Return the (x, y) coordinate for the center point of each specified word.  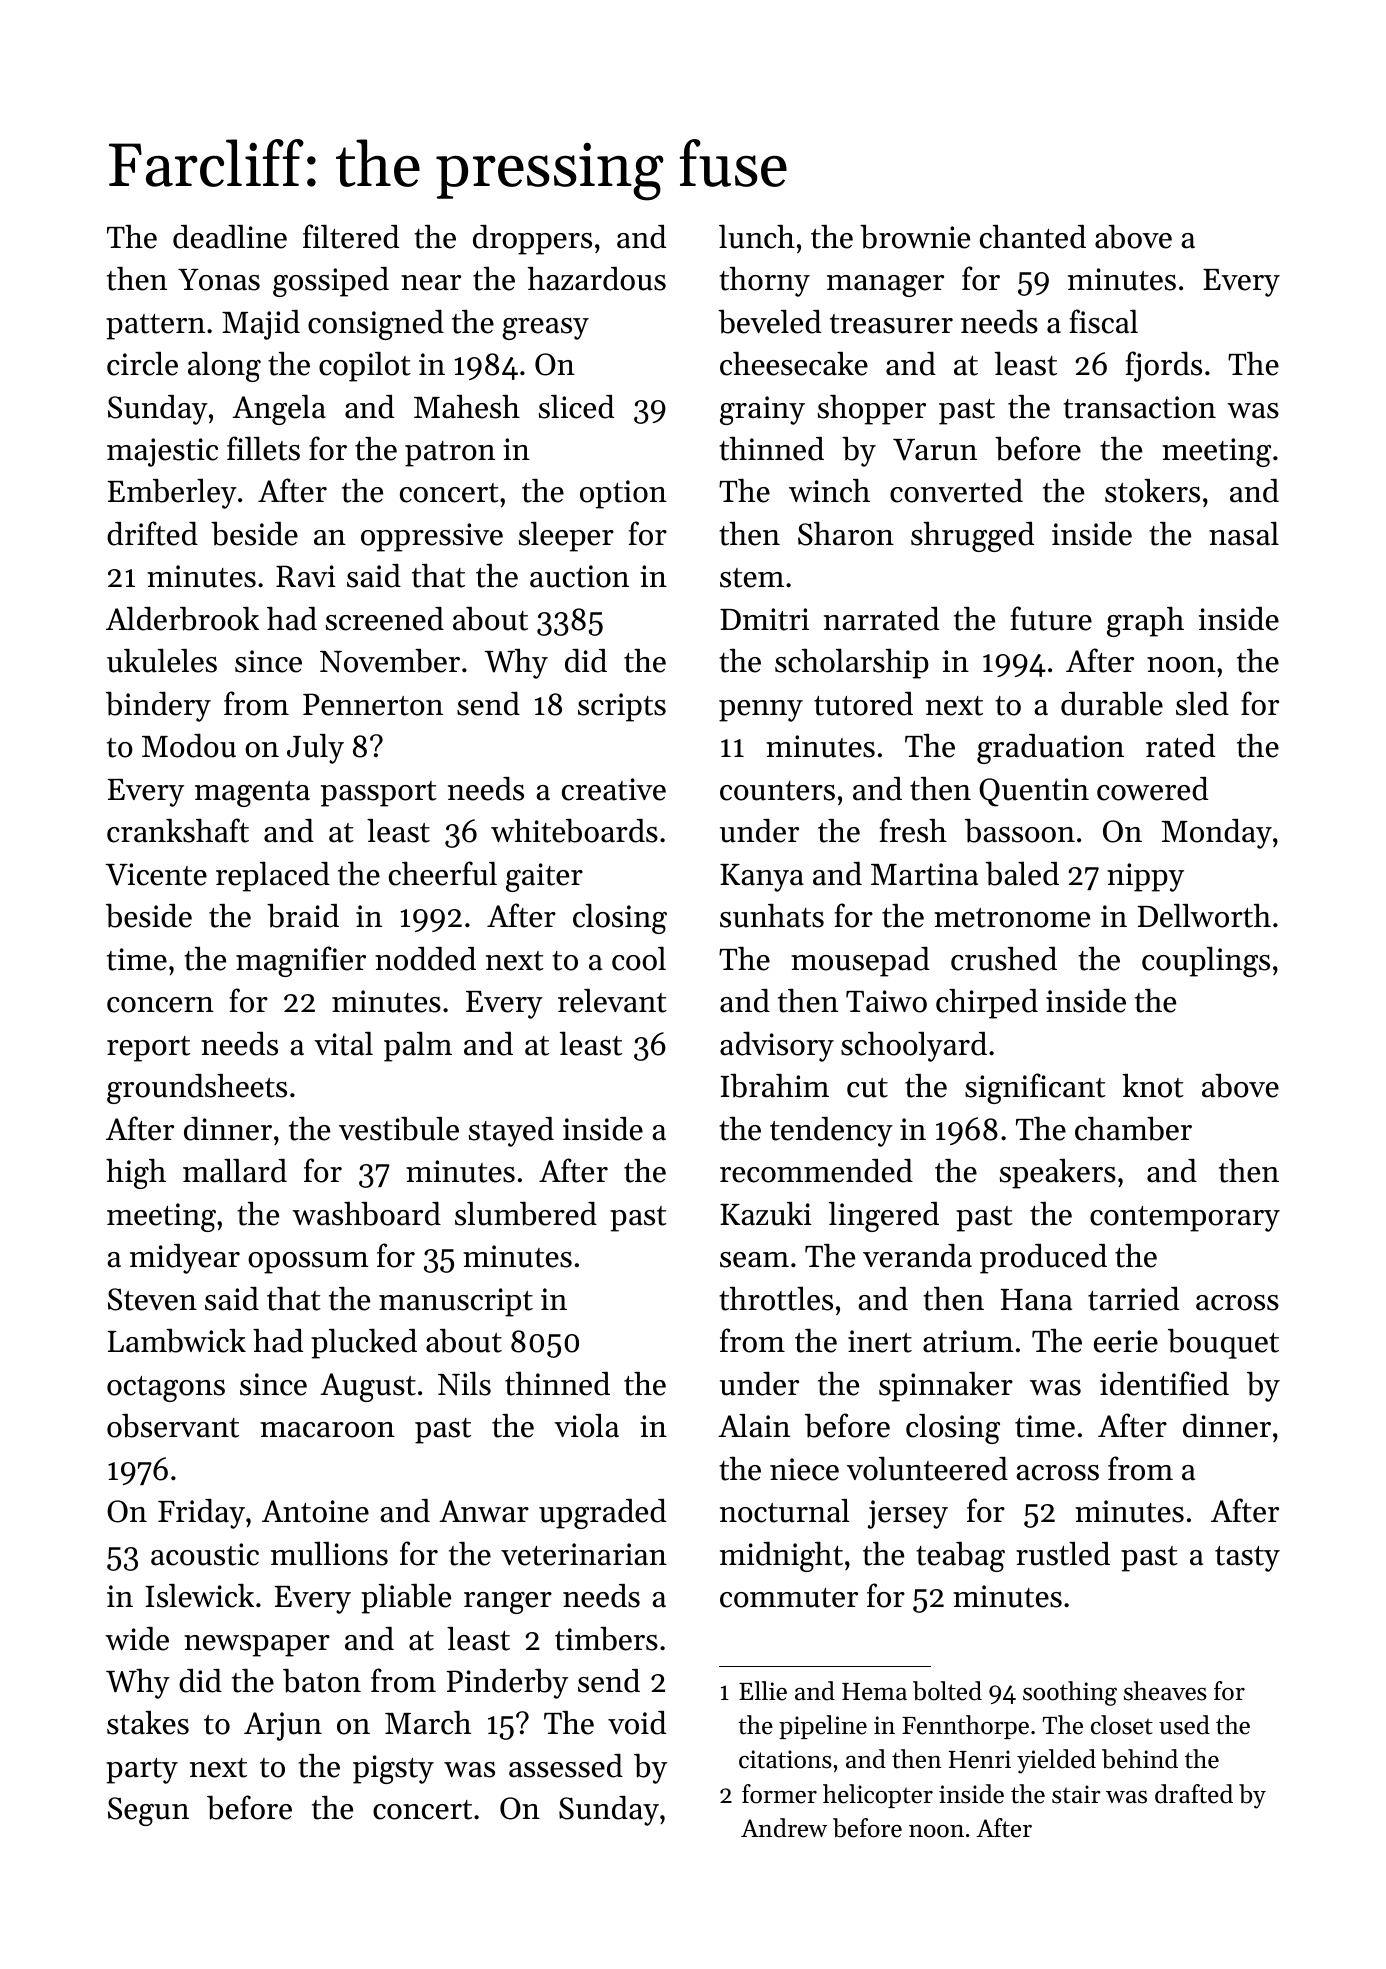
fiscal (1104, 321)
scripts (622, 707)
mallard (235, 1171)
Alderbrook (182, 619)
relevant (612, 1001)
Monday (1217, 834)
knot (1153, 1086)
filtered (351, 236)
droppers (532, 240)
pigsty (393, 1769)
